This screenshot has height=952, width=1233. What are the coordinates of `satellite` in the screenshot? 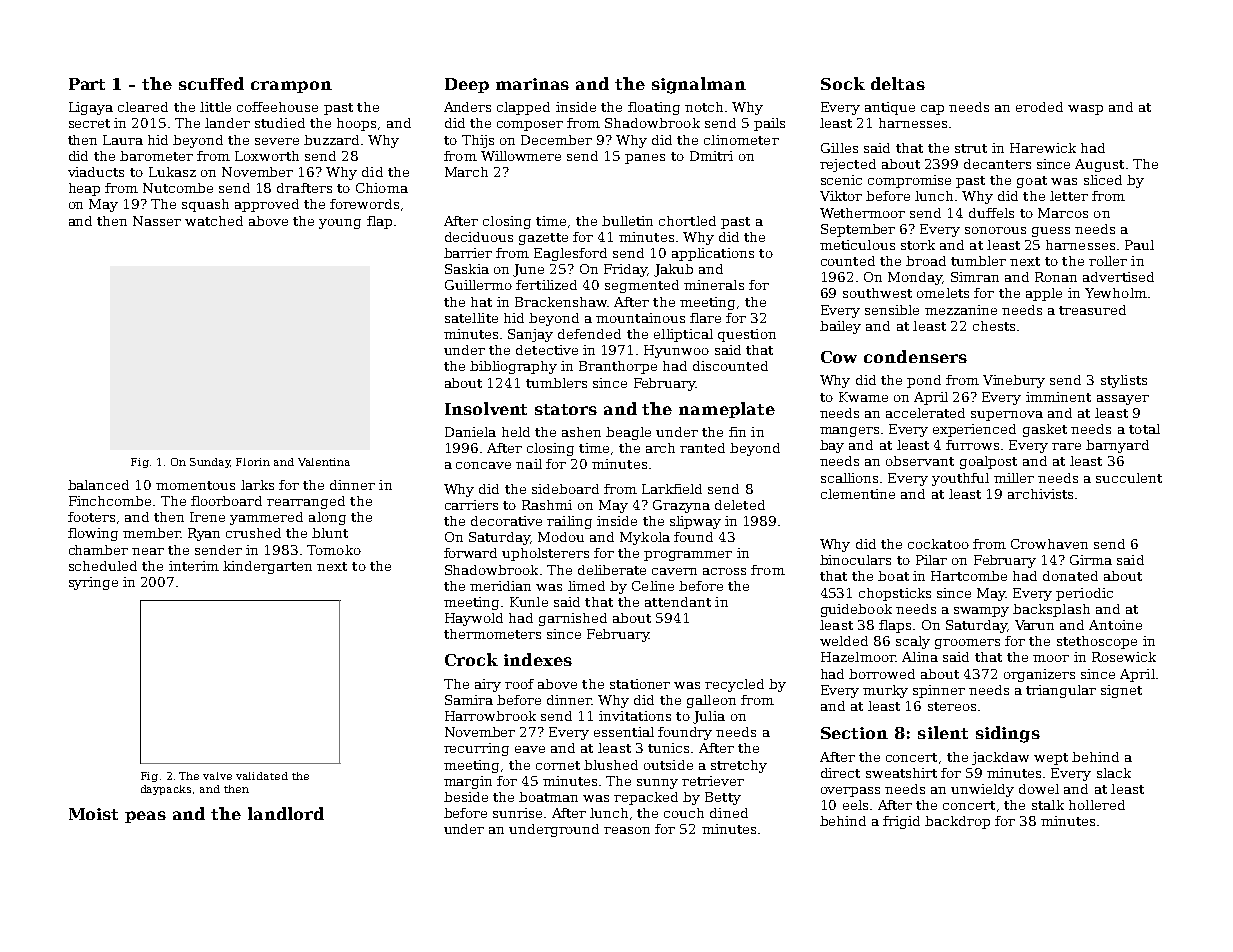 It's located at (471, 318).
